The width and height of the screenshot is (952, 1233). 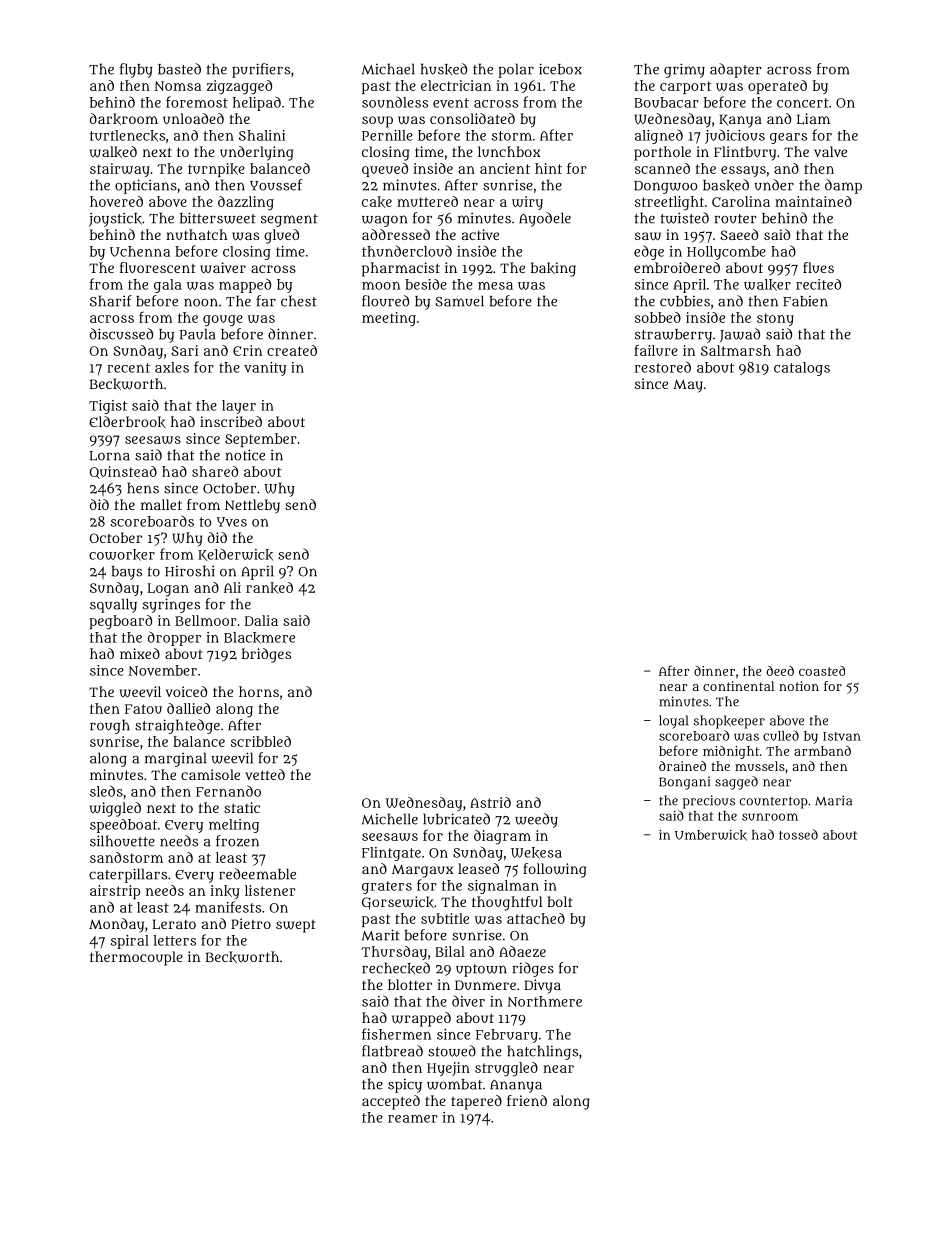 I want to click on spicy, so click(x=405, y=1085).
